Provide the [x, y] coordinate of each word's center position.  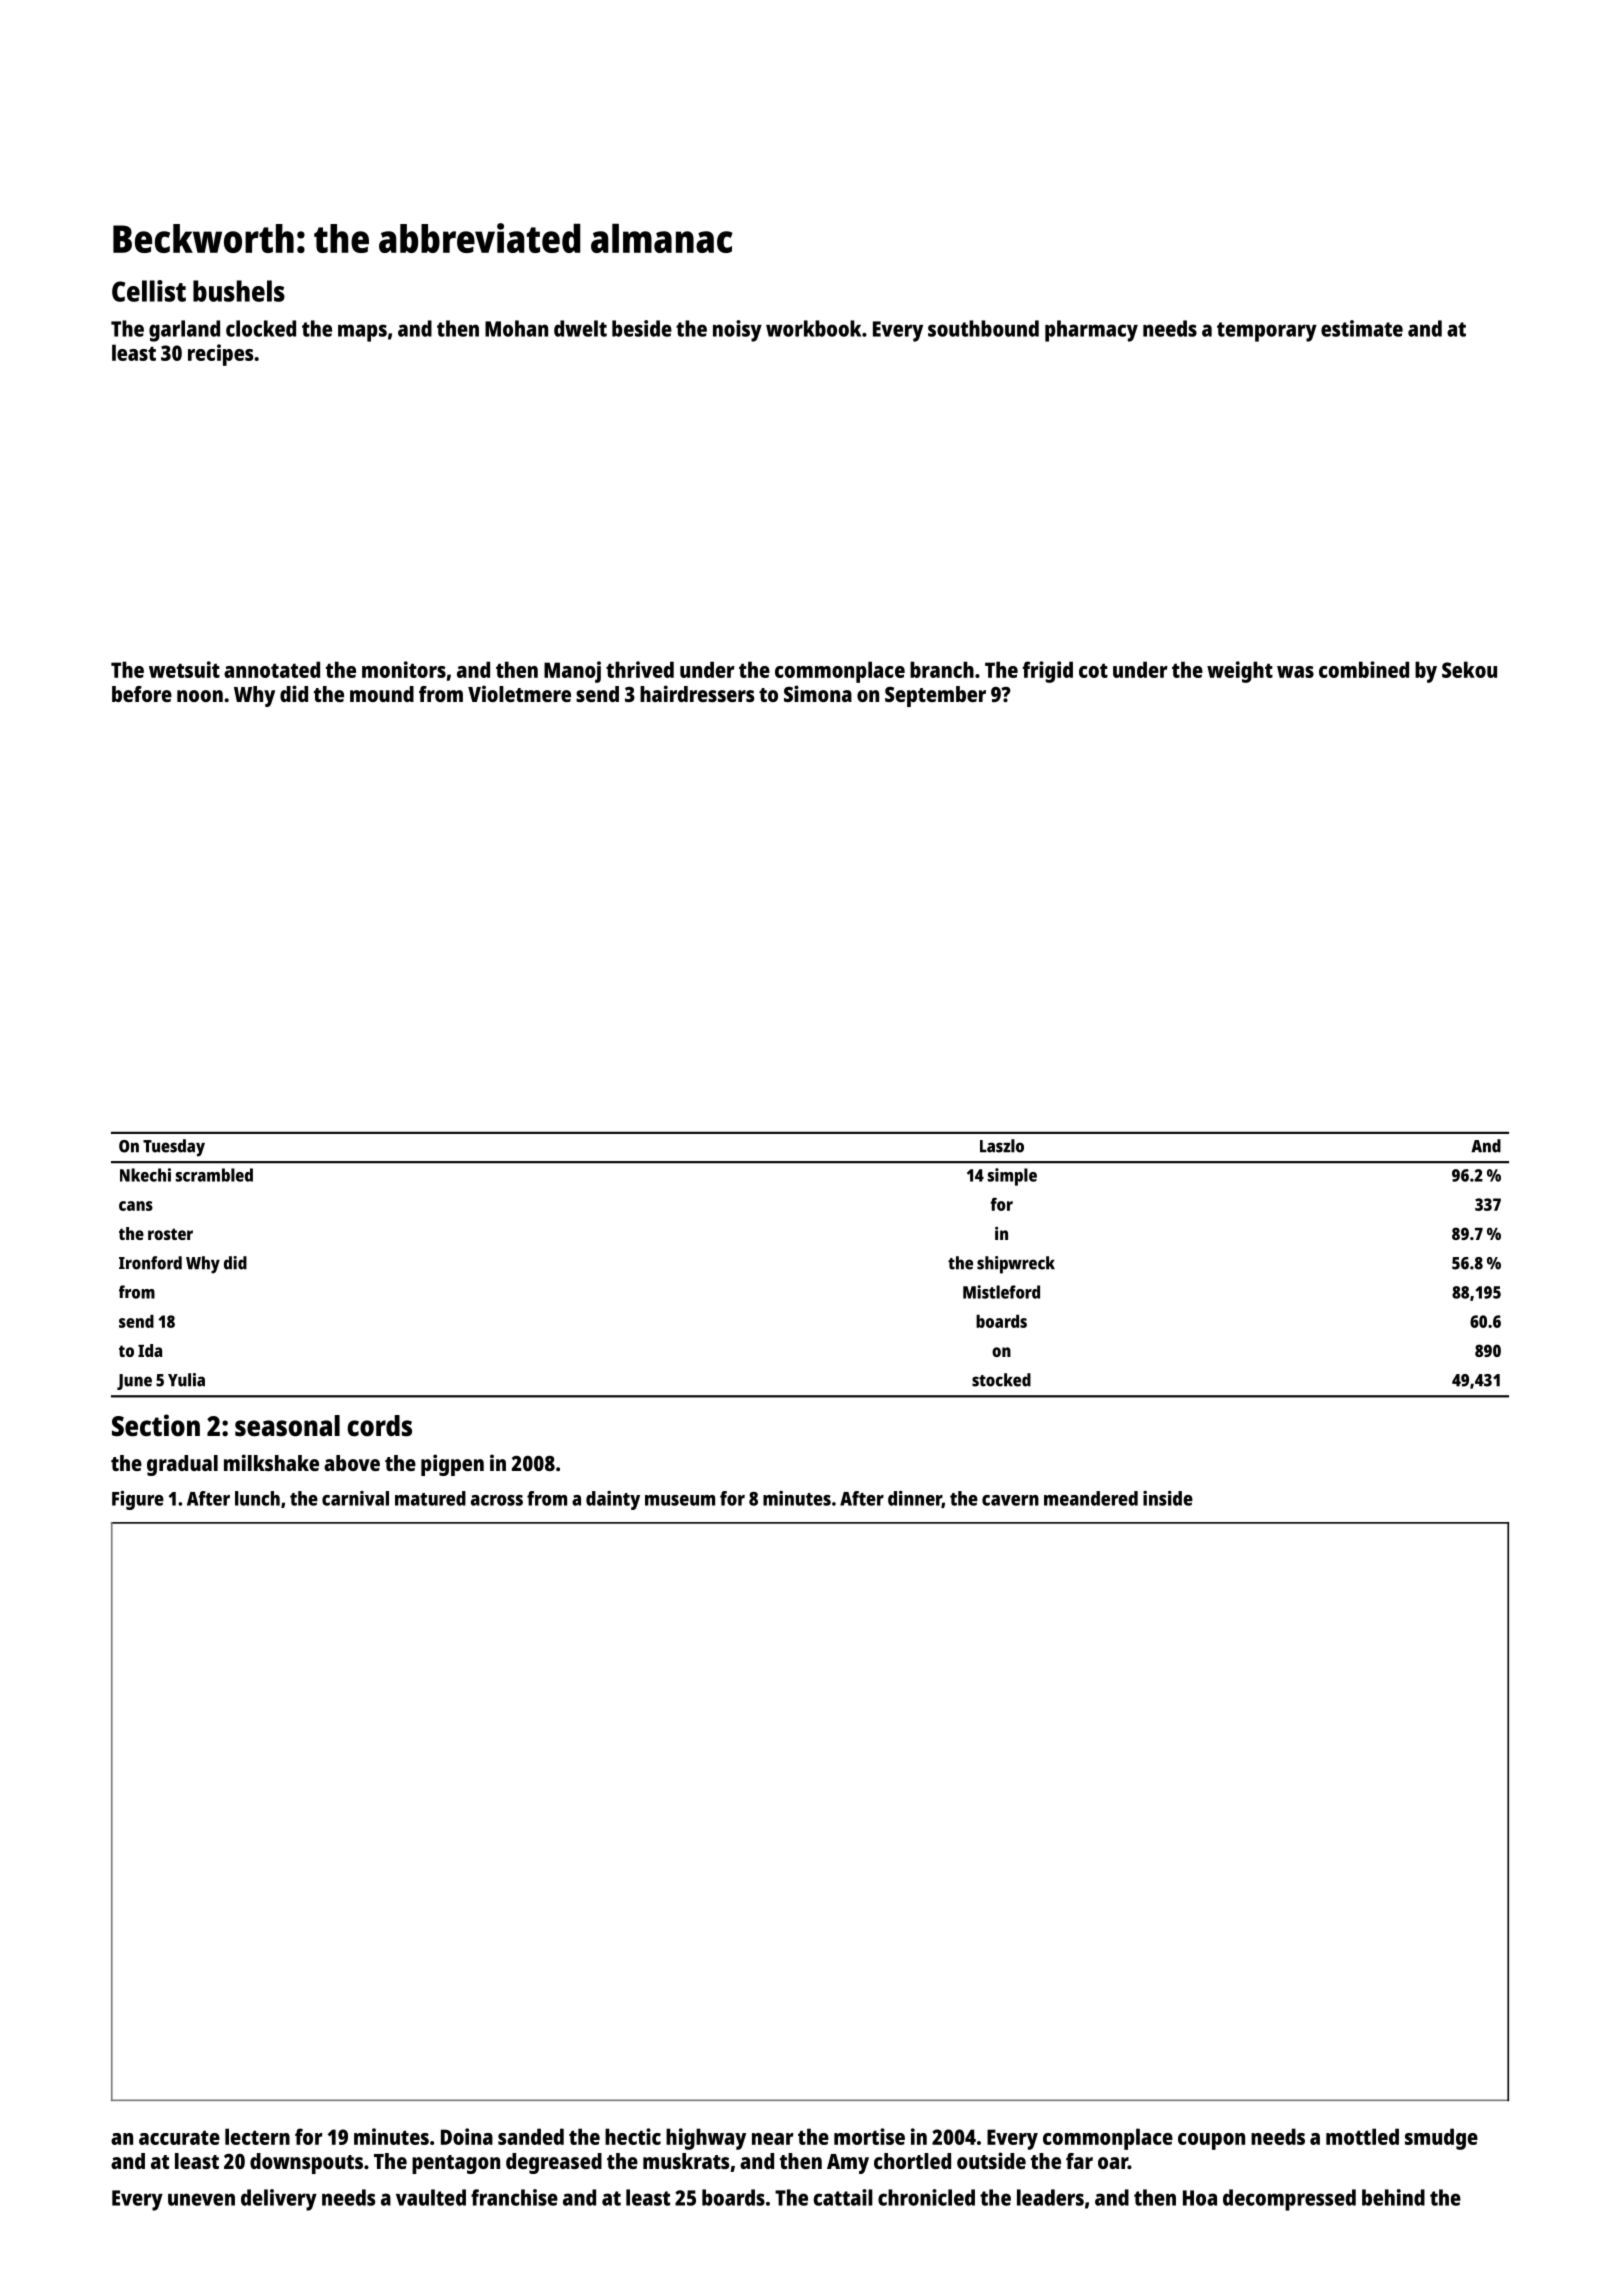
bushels [239, 291]
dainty [613, 1500]
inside [1168, 1498]
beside [642, 328]
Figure [138, 1500]
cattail [843, 2197]
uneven [201, 2199]
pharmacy [1091, 331]
